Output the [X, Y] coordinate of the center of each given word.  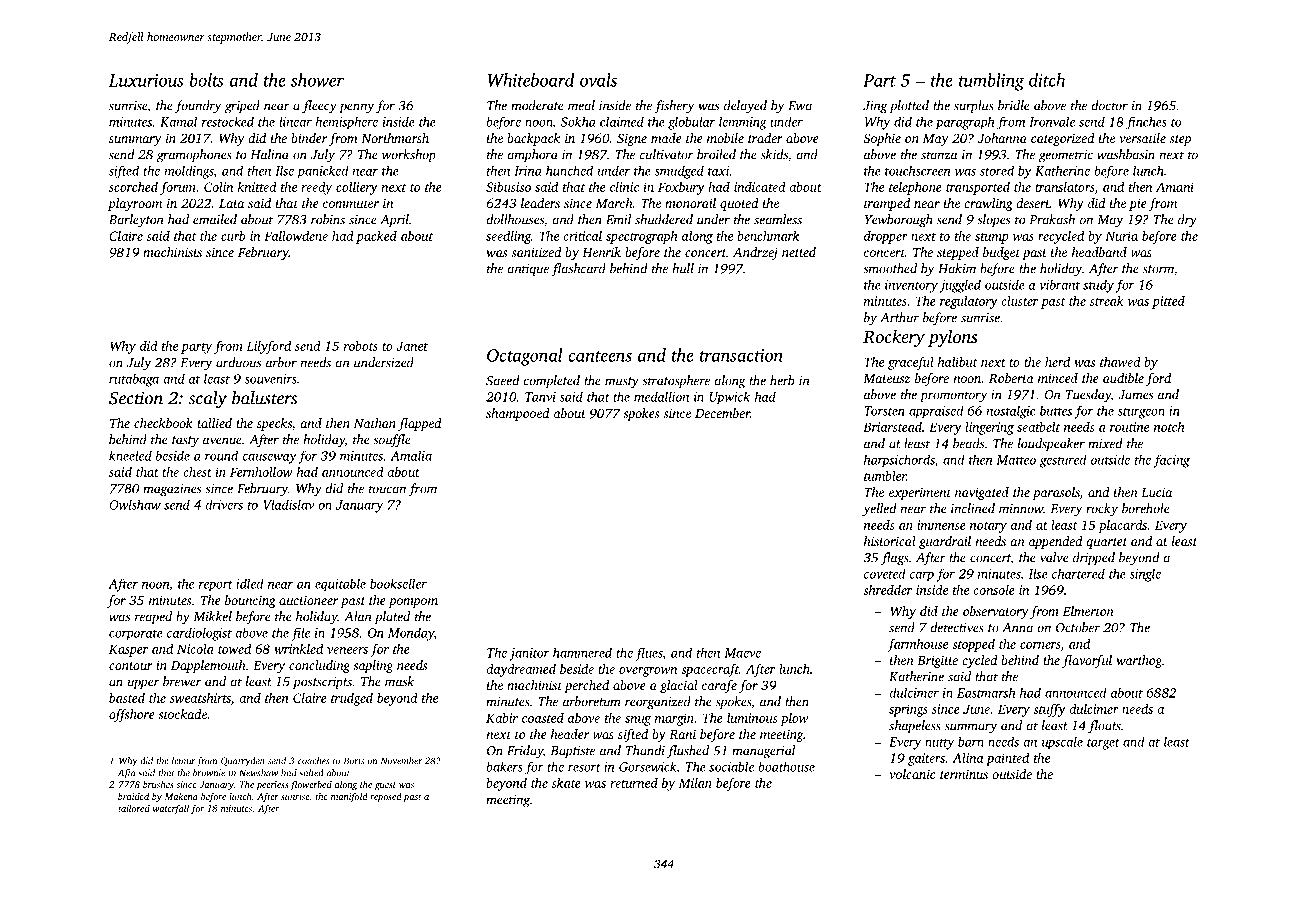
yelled [879, 510]
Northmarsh [395, 138]
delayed [745, 107]
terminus [964, 774]
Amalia [411, 456]
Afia [126, 774]
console [994, 590]
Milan [695, 783]
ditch [1047, 80]
